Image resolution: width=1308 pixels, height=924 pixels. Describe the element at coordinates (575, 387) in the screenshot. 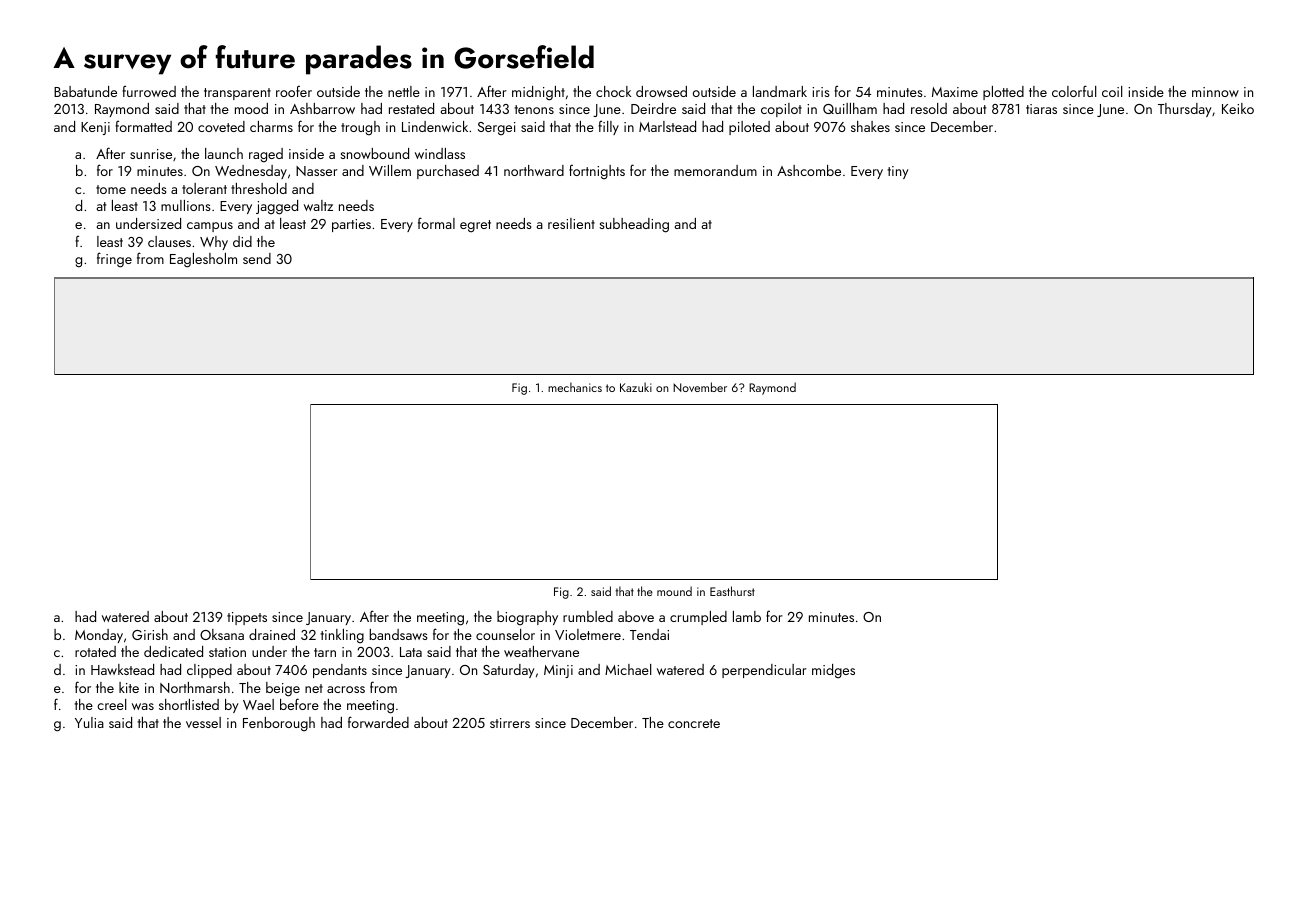

I see `mechanics` at that location.
